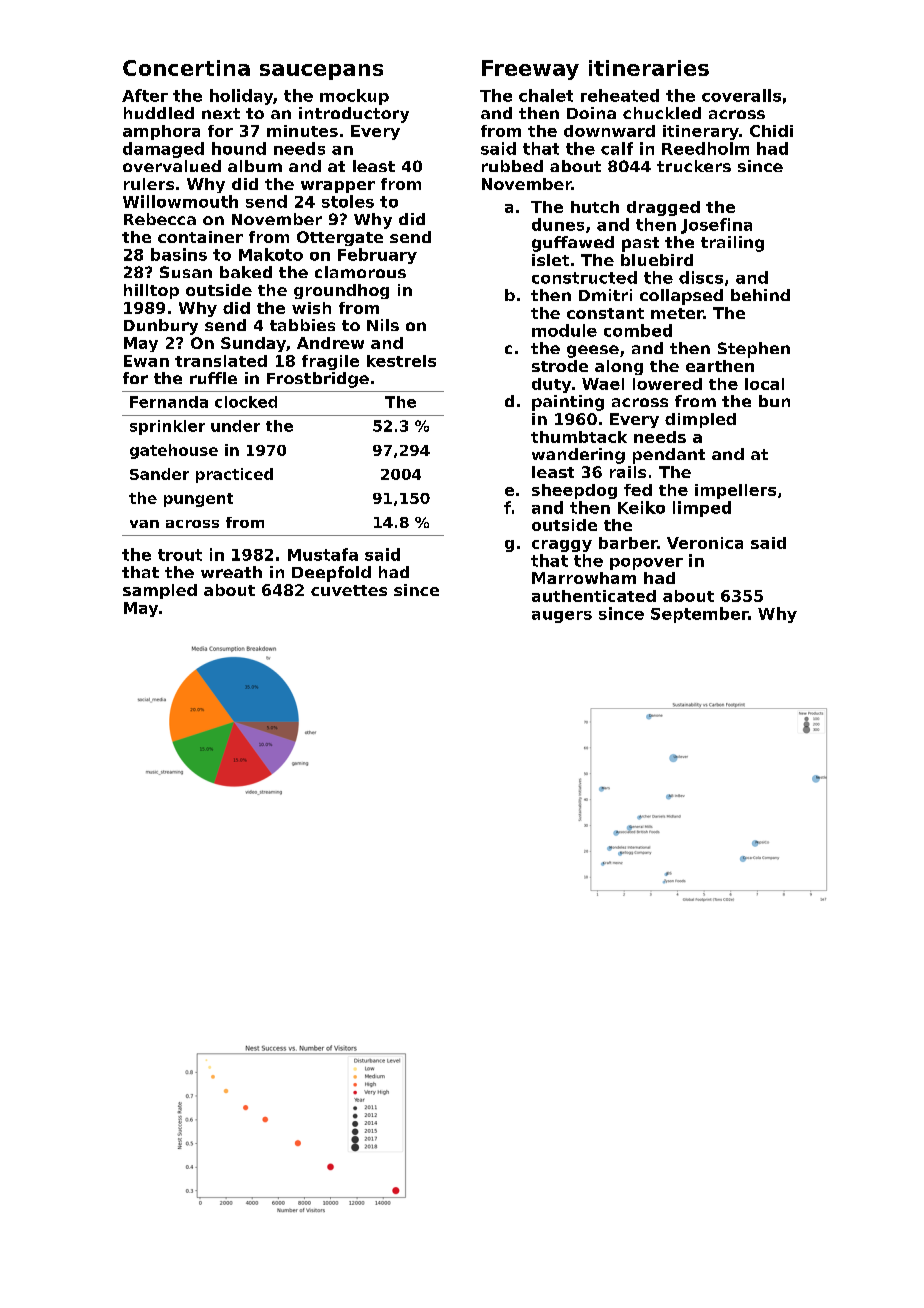 This image has height=1308, width=924. What do you see at coordinates (530, 70) in the image?
I see `Freeway` at bounding box center [530, 70].
